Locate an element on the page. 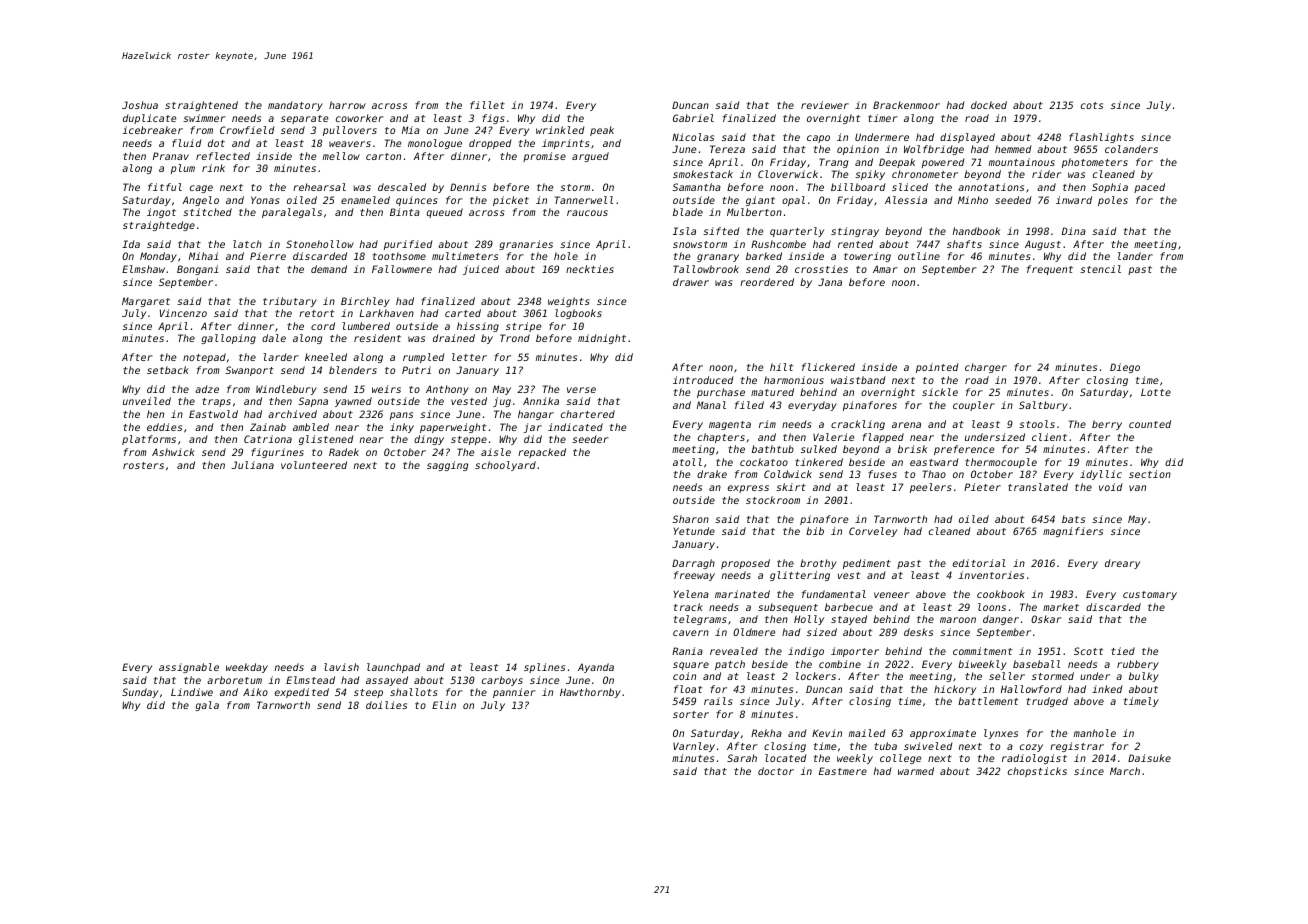 The width and height of the page is (1308, 924). Sunday is located at coordinates (140, 693).
